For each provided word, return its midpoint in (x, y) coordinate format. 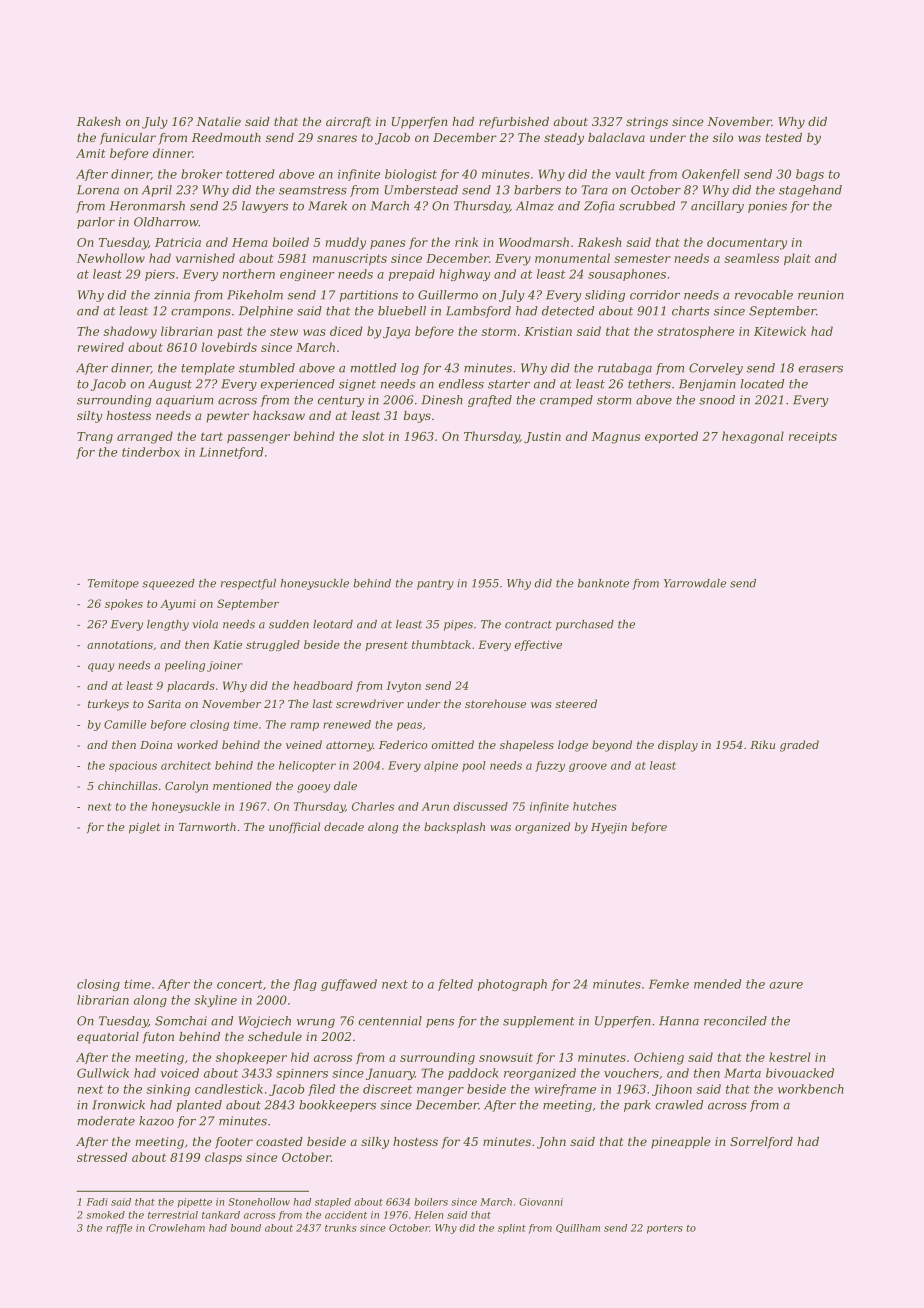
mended (717, 984)
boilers (431, 1202)
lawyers (265, 207)
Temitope (113, 584)
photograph (512, 985)
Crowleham (177, 1228)
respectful (248, 584)
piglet (145, 828)
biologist (411, 175)
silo (723, 137)
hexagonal (753, 437)
